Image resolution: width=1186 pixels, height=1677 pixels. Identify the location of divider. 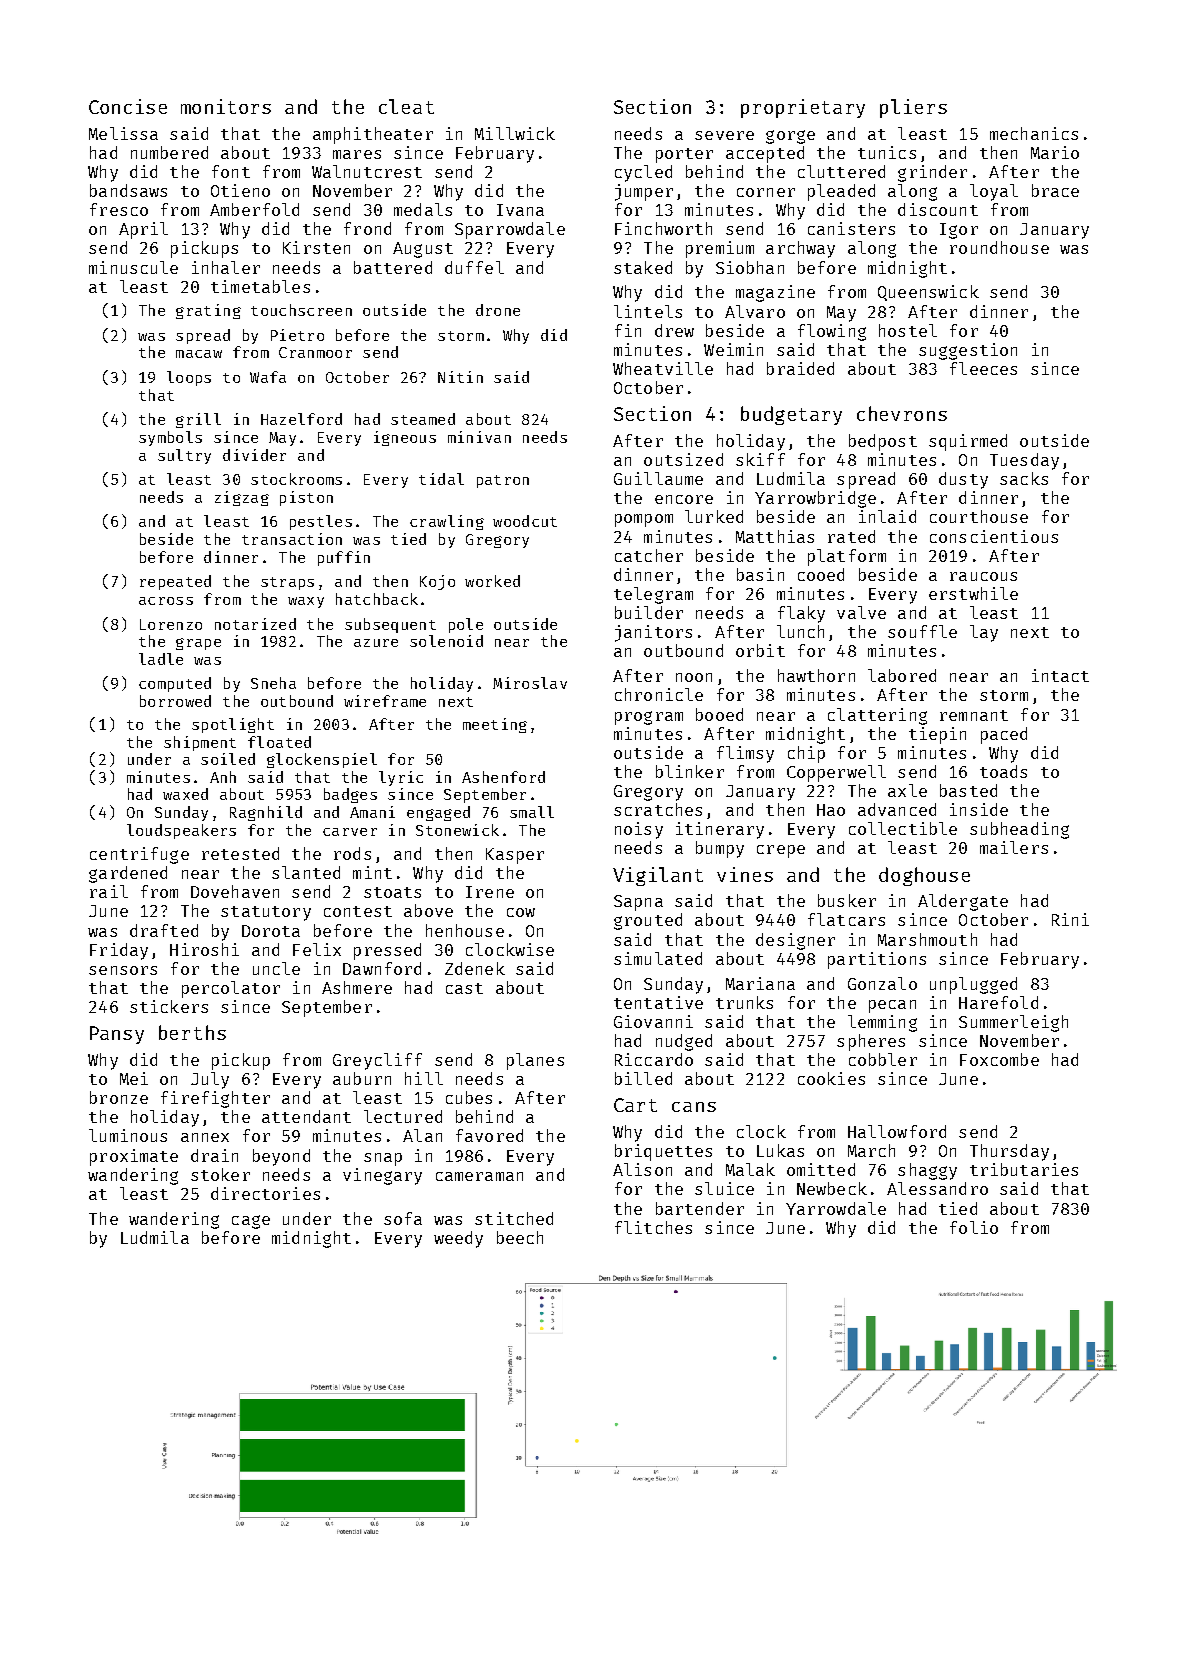
(254, 455).
